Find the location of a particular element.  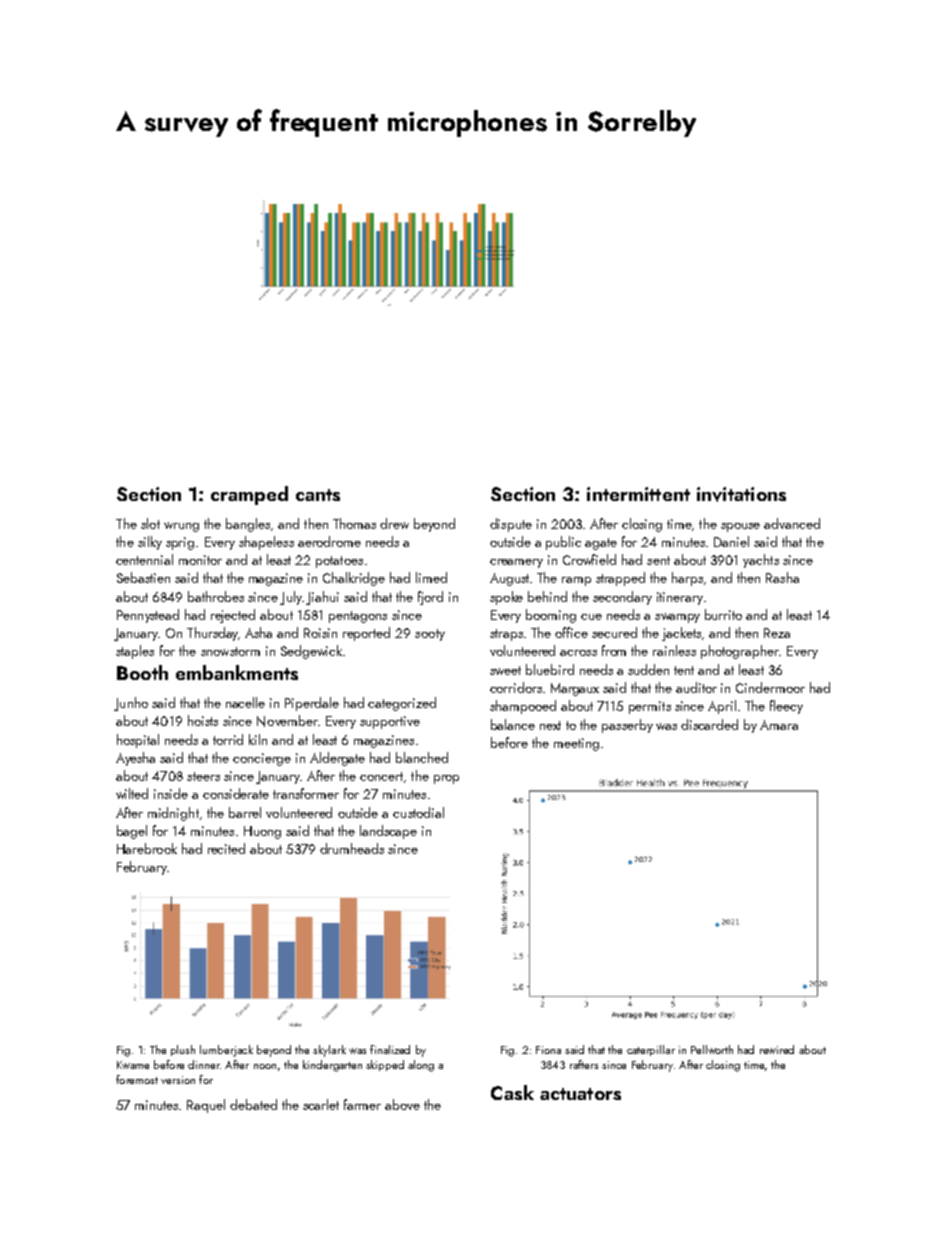

debated is located at coordinates (253, 1104).
